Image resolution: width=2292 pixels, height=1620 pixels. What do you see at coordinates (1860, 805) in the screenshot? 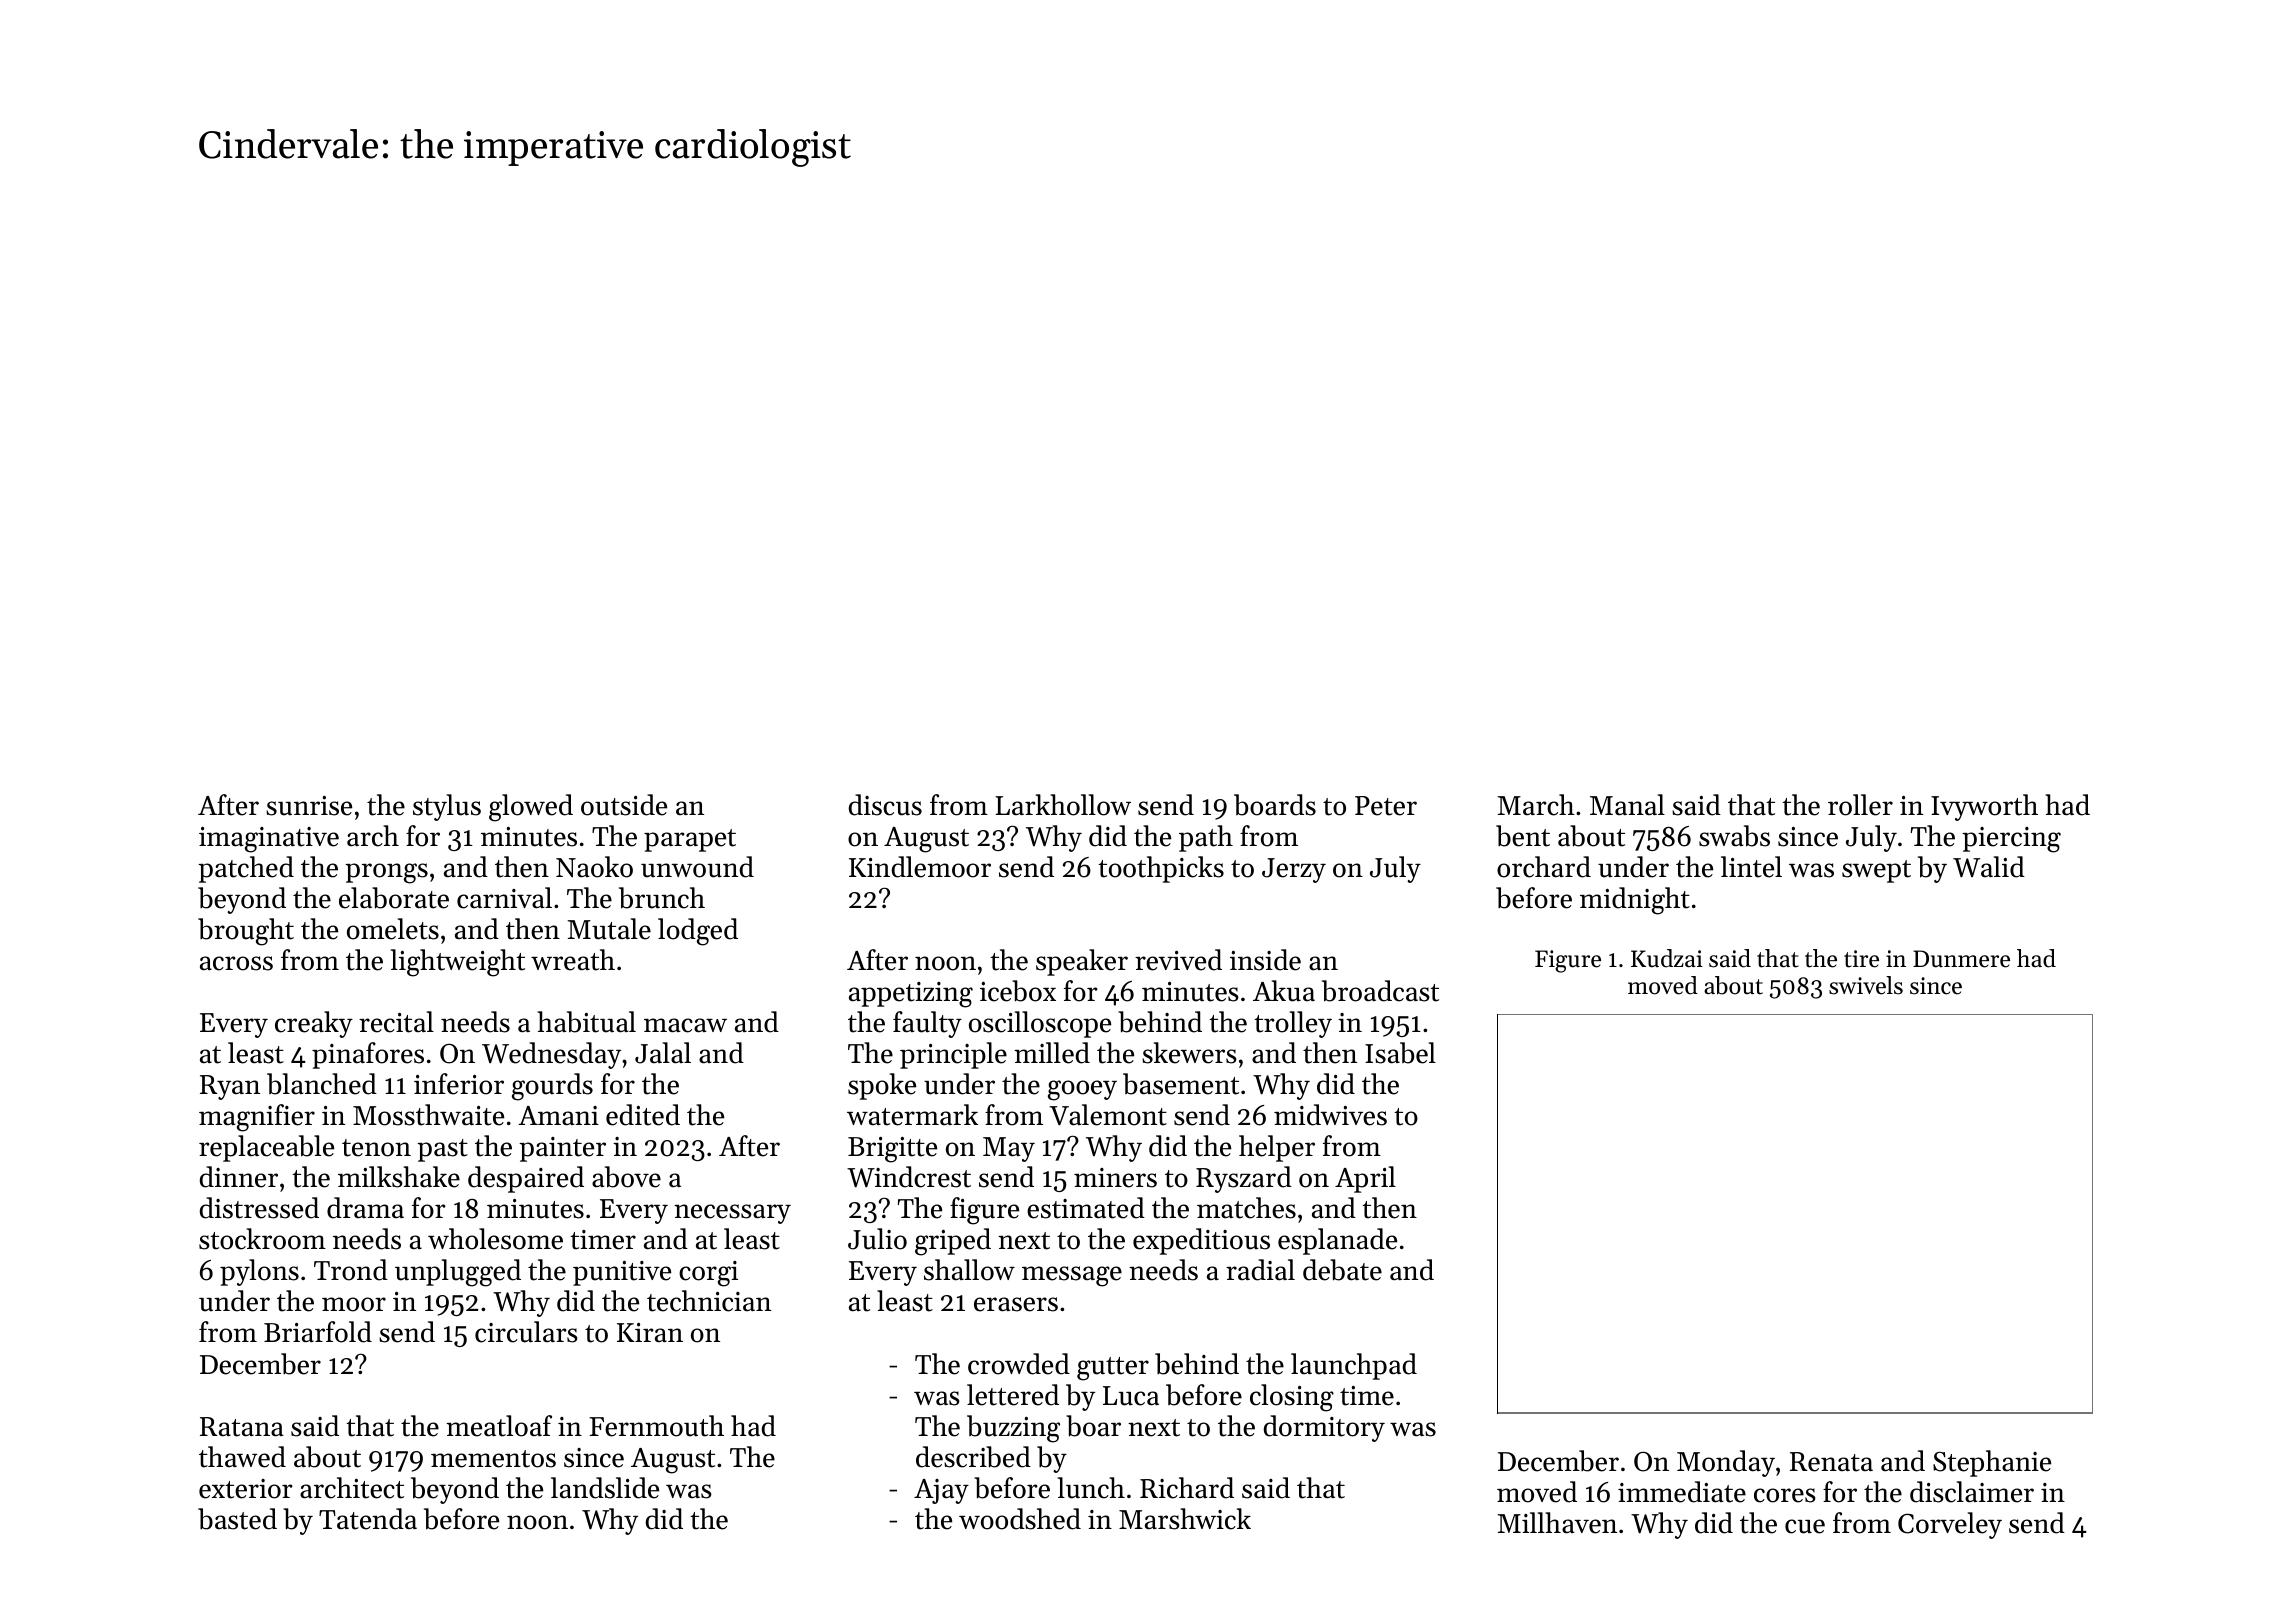
I see `roller` at bounding box center [1860, 805].
